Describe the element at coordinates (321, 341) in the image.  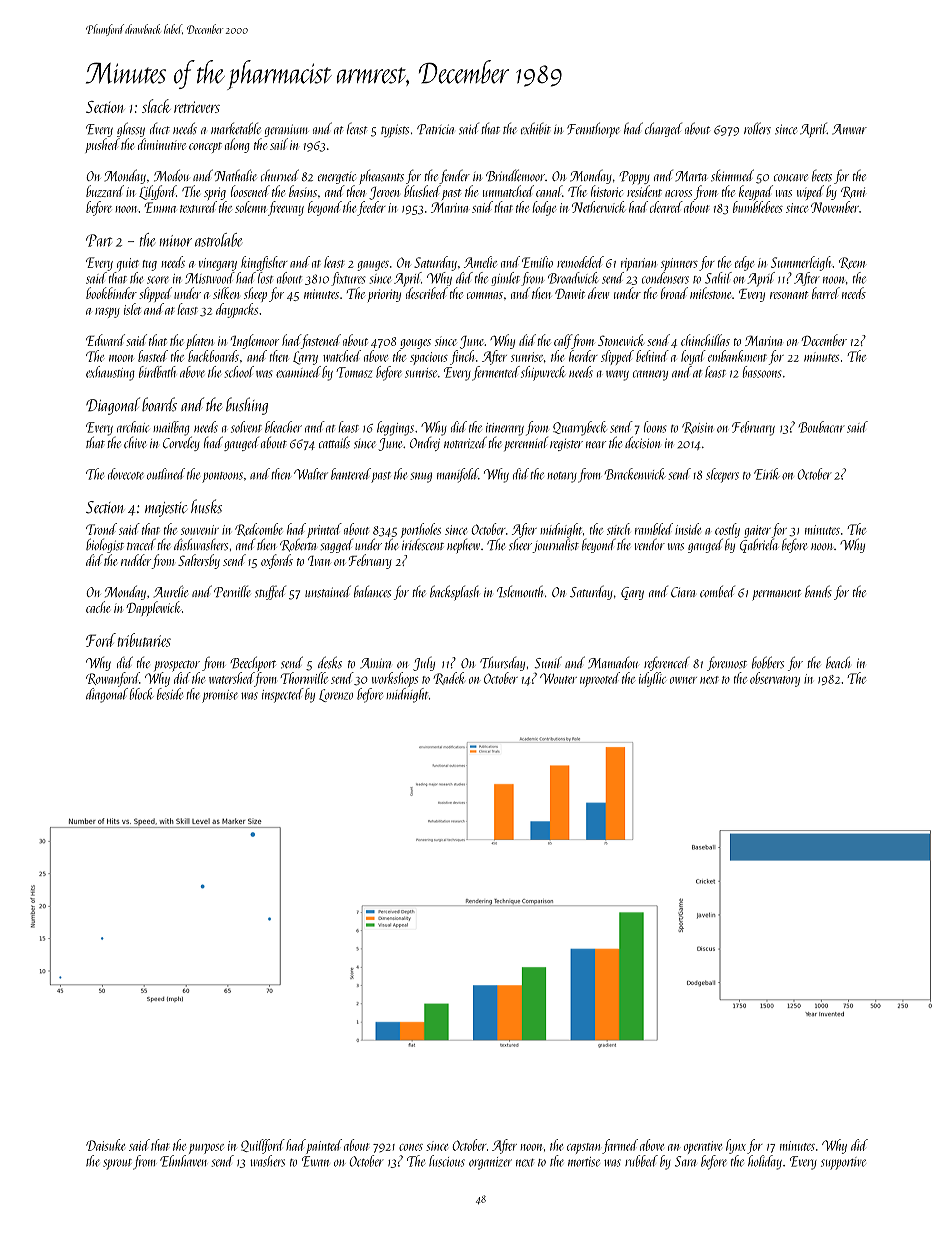
I see `fastened` at that location.
